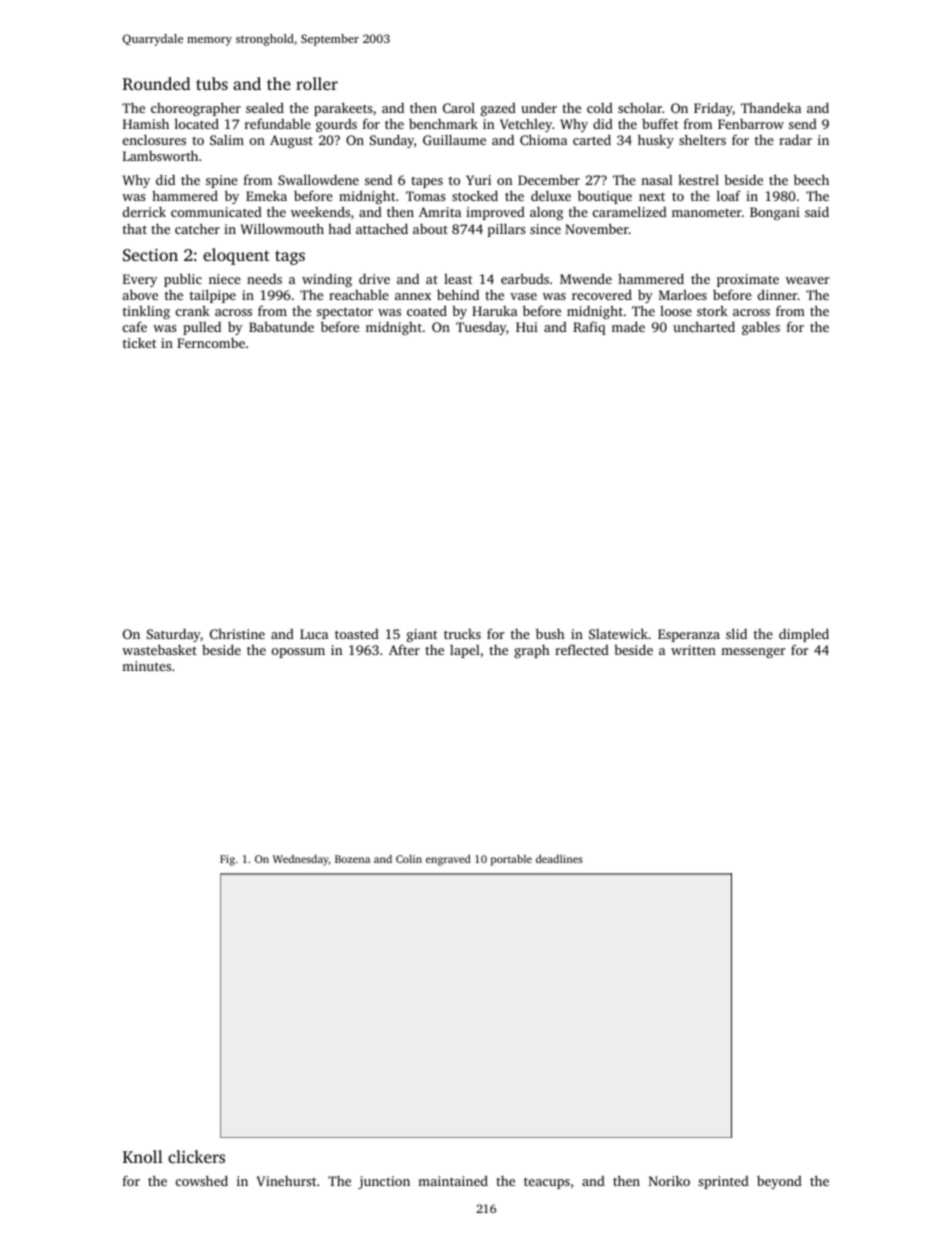 The image size is (952, 1233). I want to click on teacups, so click(547, 1183).
